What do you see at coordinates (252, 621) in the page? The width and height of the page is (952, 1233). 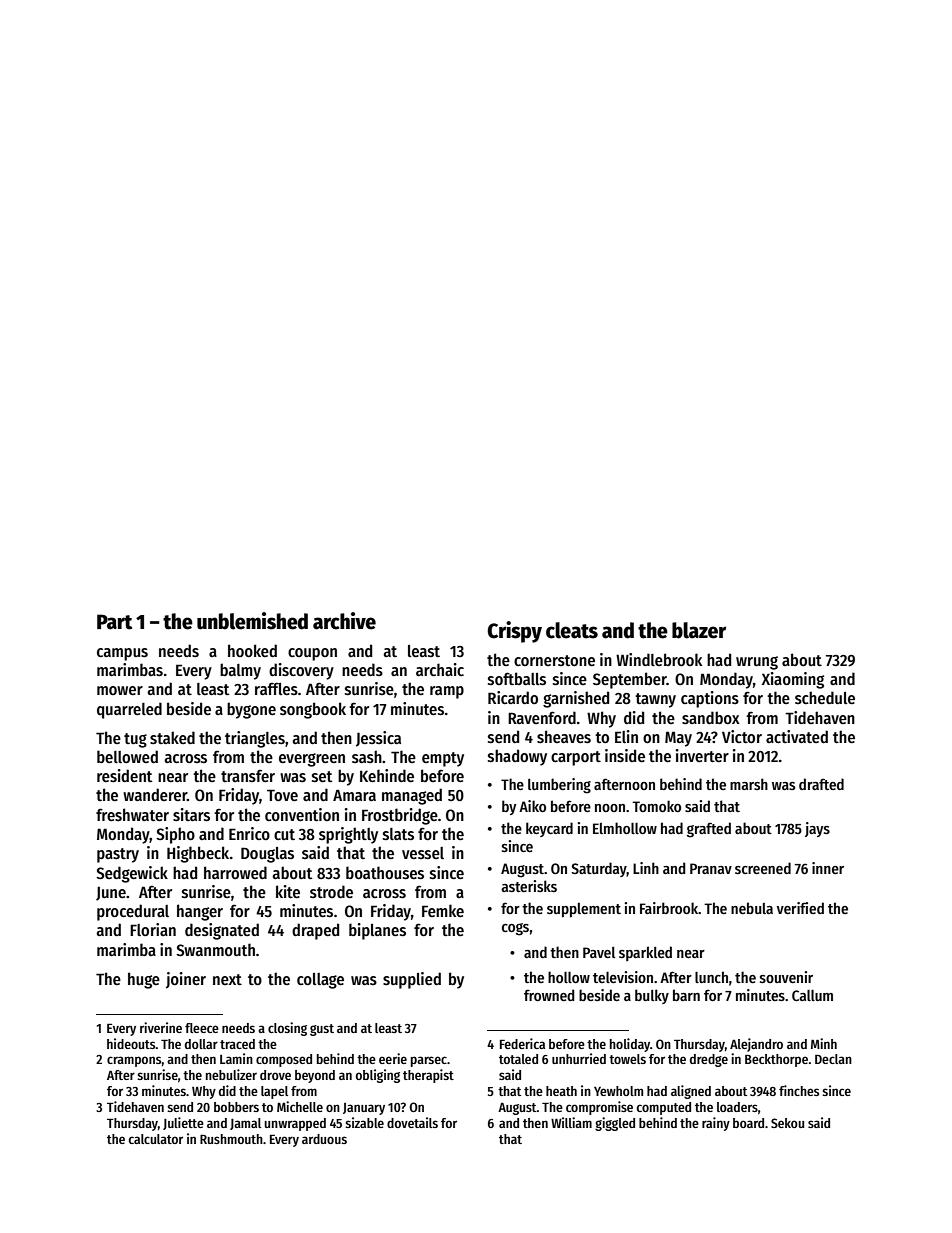 I see `unblemished` at bounding box center [252, 621].
